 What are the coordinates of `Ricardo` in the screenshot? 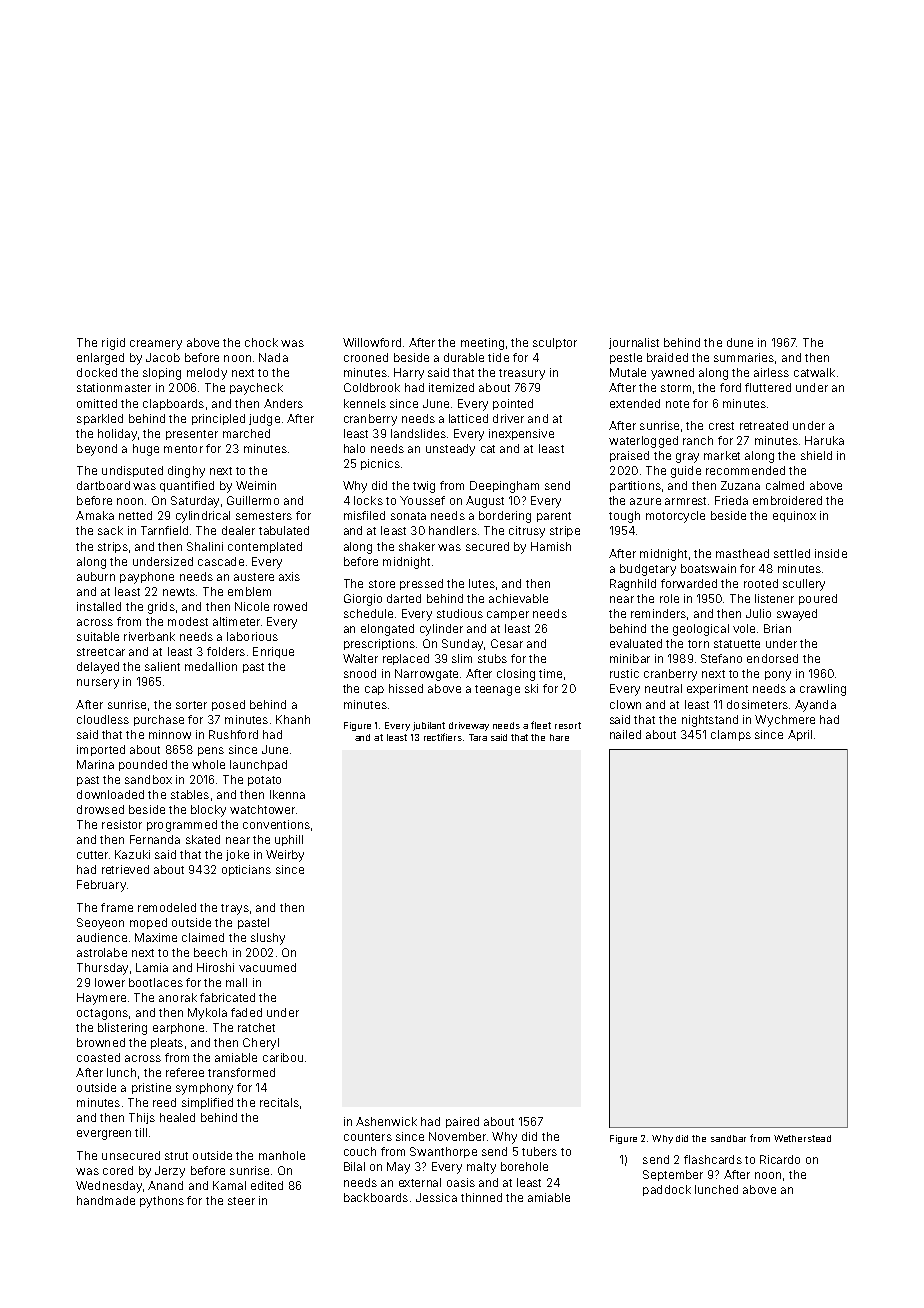 It's located at (780, 1159).
